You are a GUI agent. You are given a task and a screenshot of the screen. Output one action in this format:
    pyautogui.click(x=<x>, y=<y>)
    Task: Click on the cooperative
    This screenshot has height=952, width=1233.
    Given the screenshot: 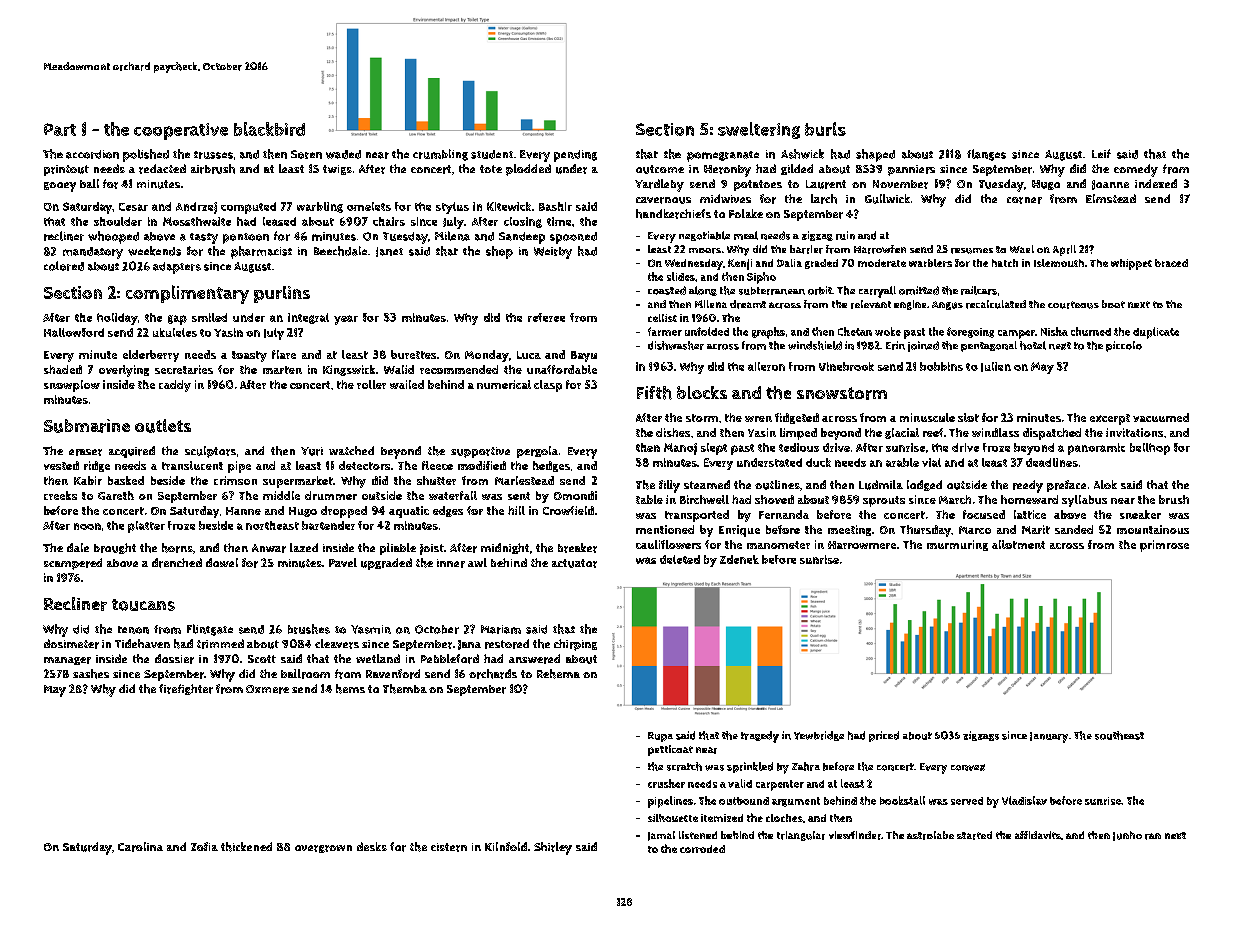 What is the action you would take?
    pyautogui.click(x=181, y=131)
